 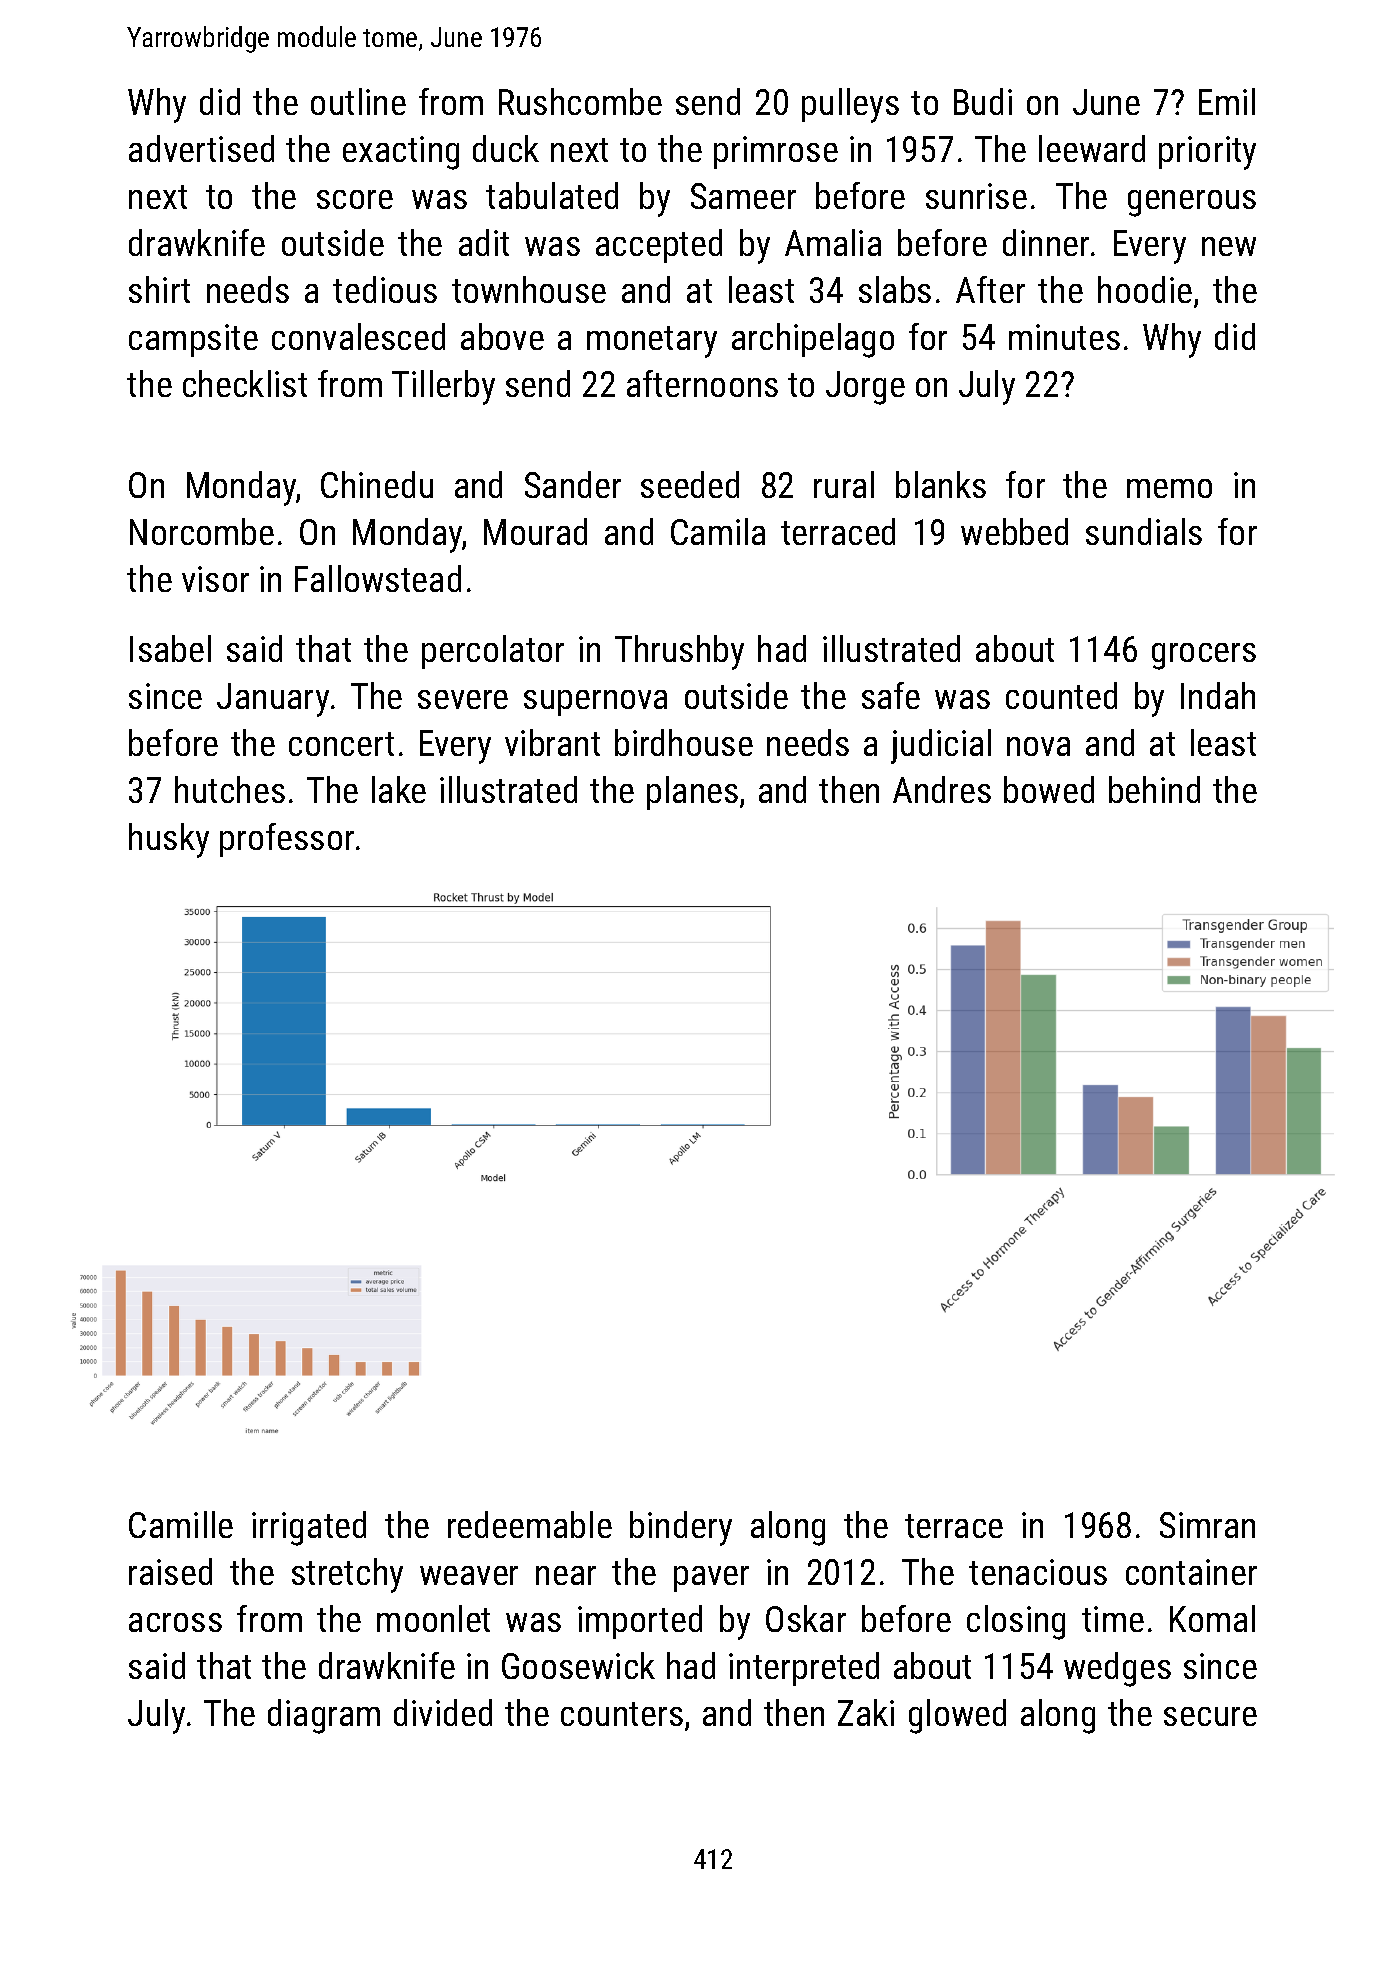 What do you see at coordinates (201, 148) in the image?
I see `advertised` at bounding box center [201, 148].
